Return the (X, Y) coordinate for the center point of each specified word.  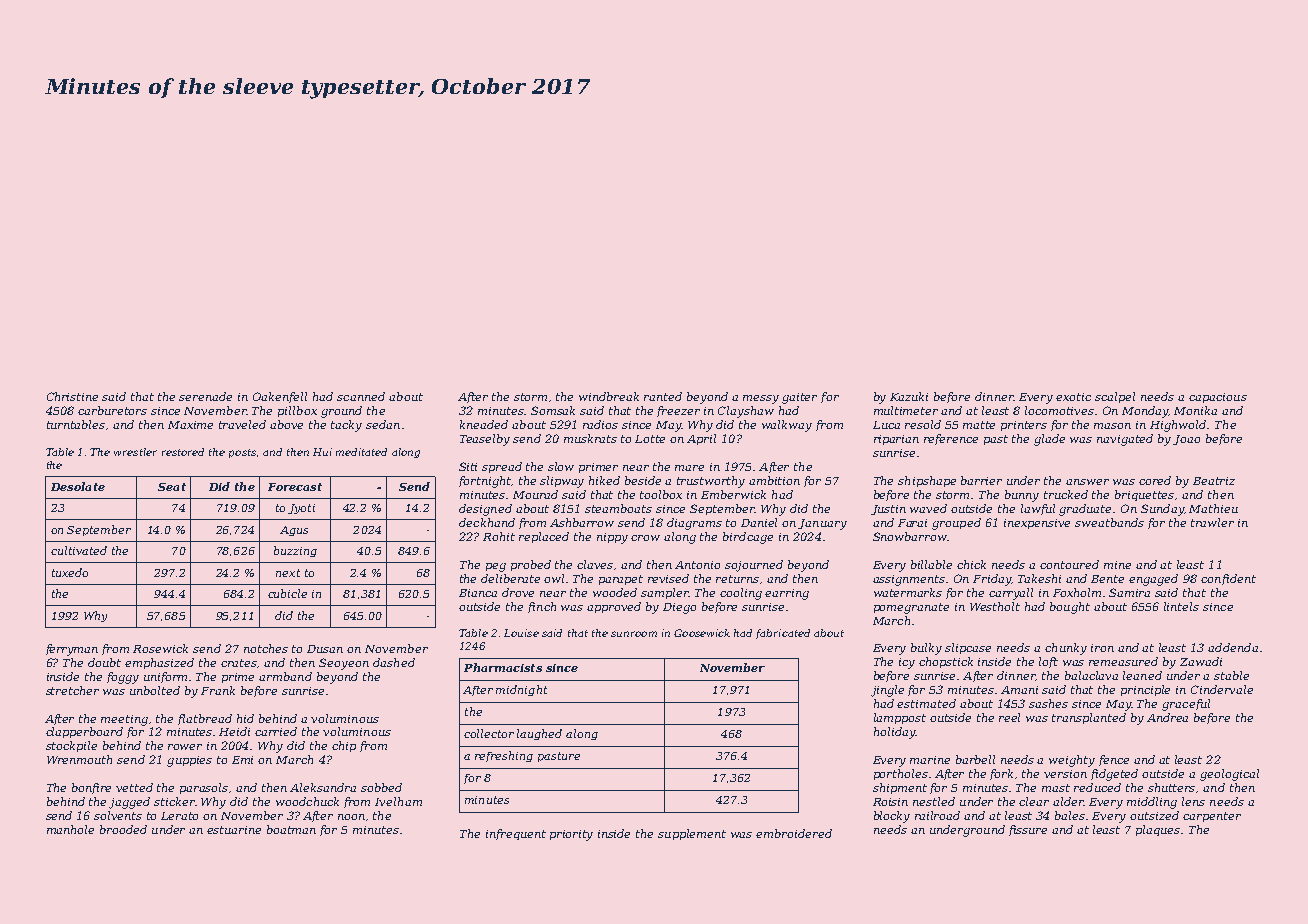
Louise (521, 633)
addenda (1233, 647)
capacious (1218, 398)
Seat (172, 487)
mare (689, 468)
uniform (165, 677)
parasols (204, 788)
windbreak (609, 396)
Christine (72, 396)
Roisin (890, 802)
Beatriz (1214, 481)
